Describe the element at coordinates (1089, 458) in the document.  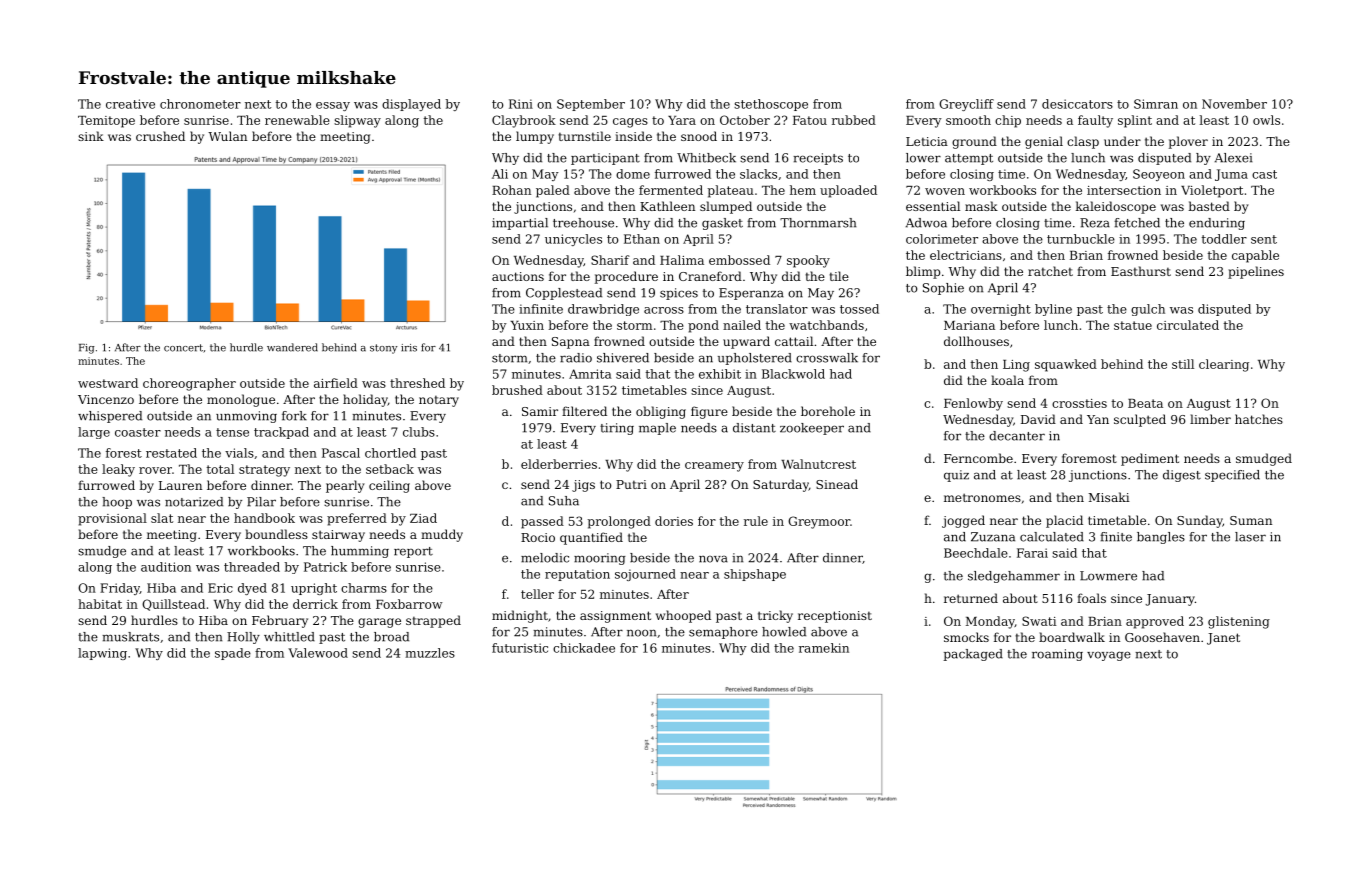
I see `foremost` at that location.
